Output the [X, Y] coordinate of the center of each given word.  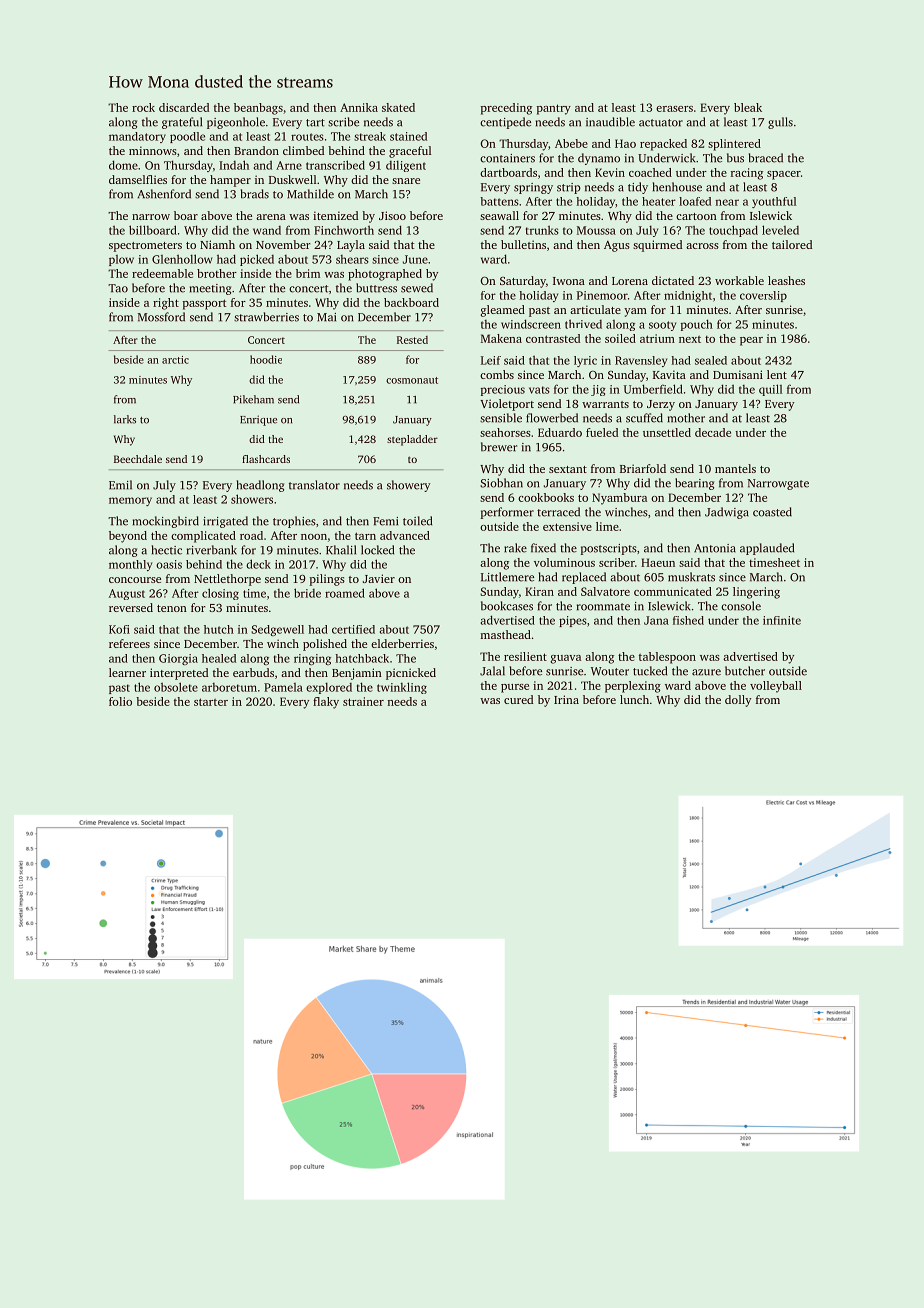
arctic [175, 360]
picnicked [411, 674]
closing [220, 594]
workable [739, 280]
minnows [153, 150]
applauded [767, 549]
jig [598, 390]
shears [352, 259]
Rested [412, 340]
